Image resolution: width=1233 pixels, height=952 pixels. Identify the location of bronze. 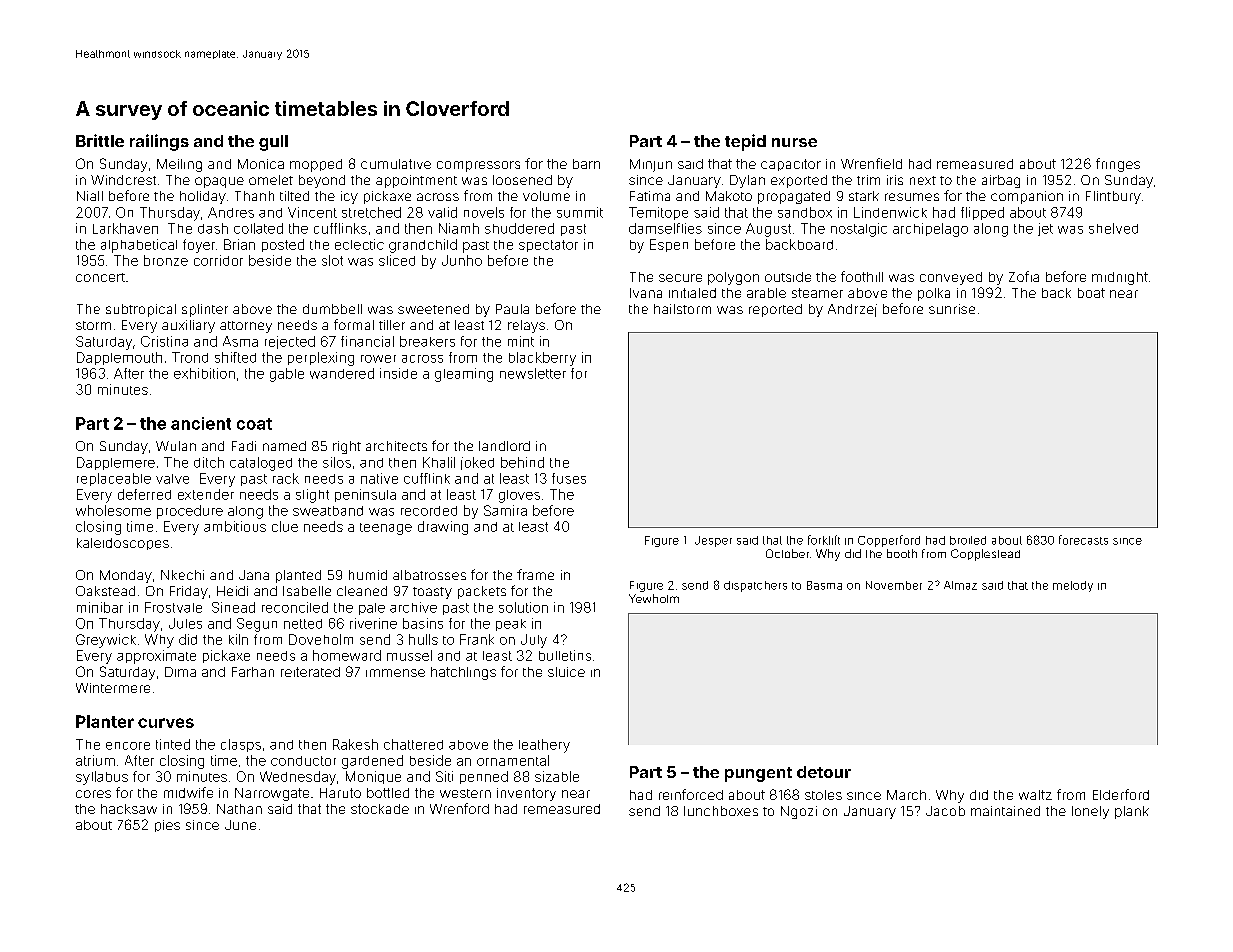
(166, 260).
